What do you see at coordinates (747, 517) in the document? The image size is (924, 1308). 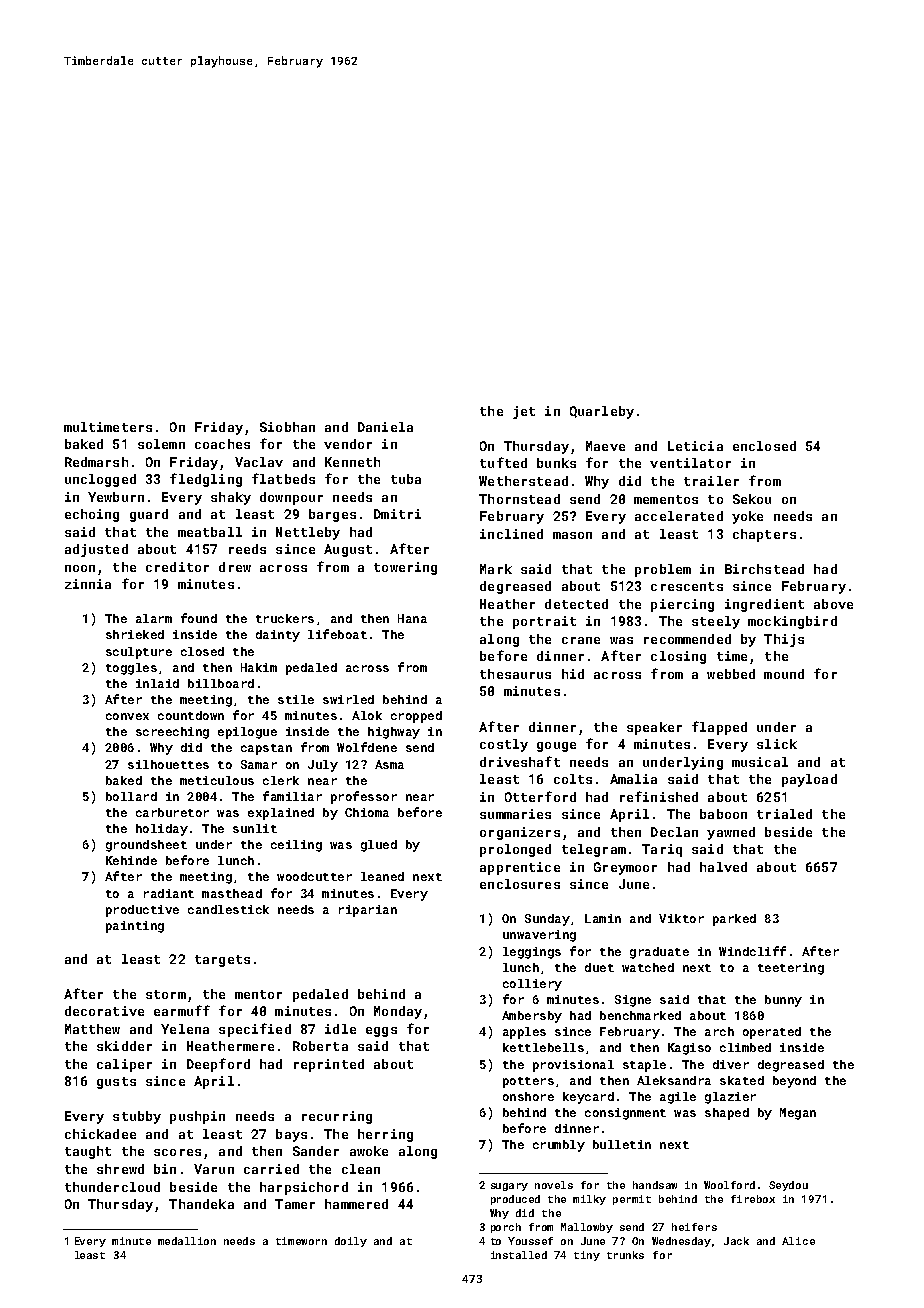 I see `yoke` at bounding box center [747, 517].
